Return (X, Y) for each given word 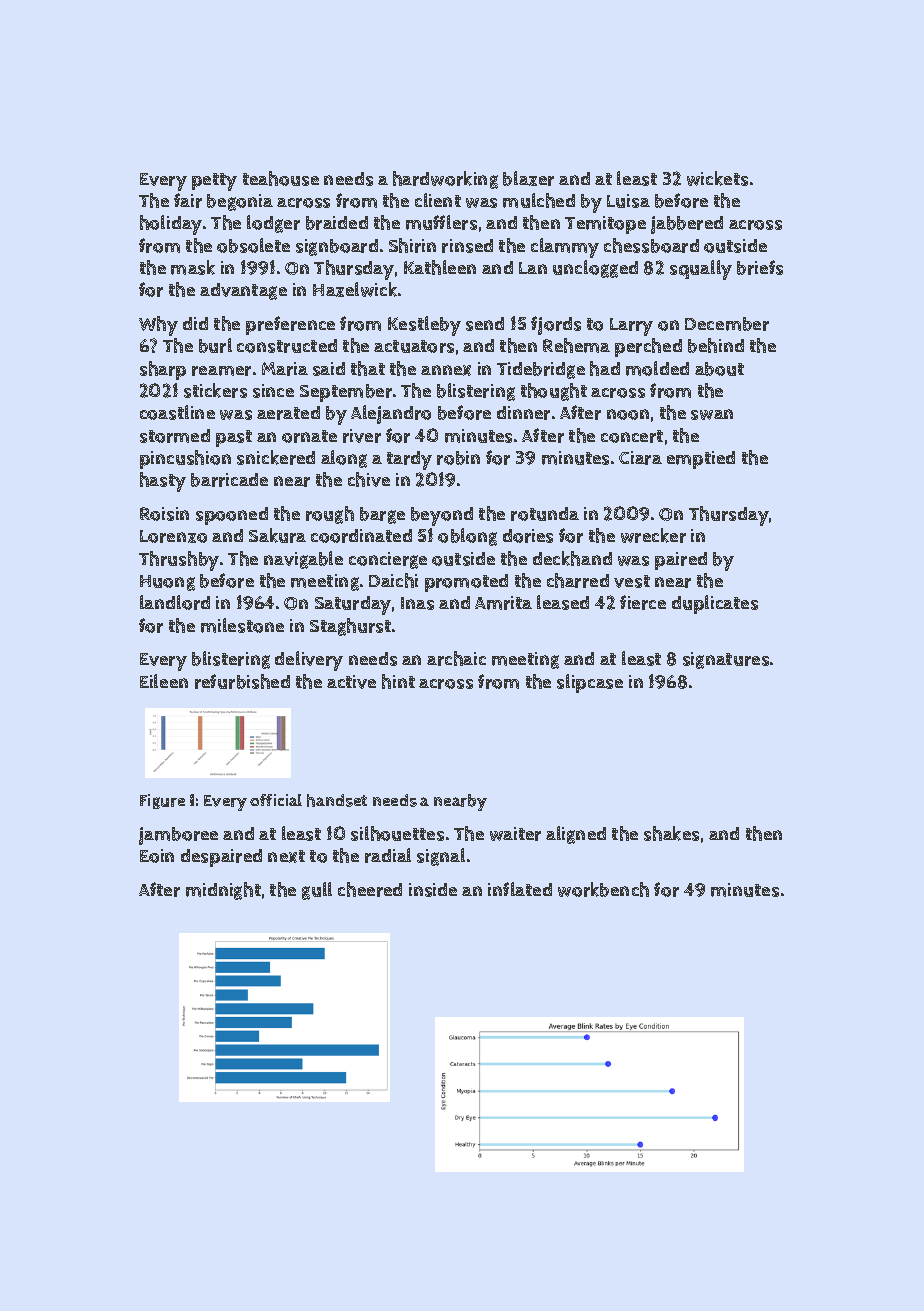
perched (648, 347)
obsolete (253, 245)
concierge (388, 560)
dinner (523, 413)
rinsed (467, 246)
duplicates (715, 604)
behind (716, 345)
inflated (520, 889)
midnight (223, 891)
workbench (603, 889)
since (273, 391)
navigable (303, 560)
